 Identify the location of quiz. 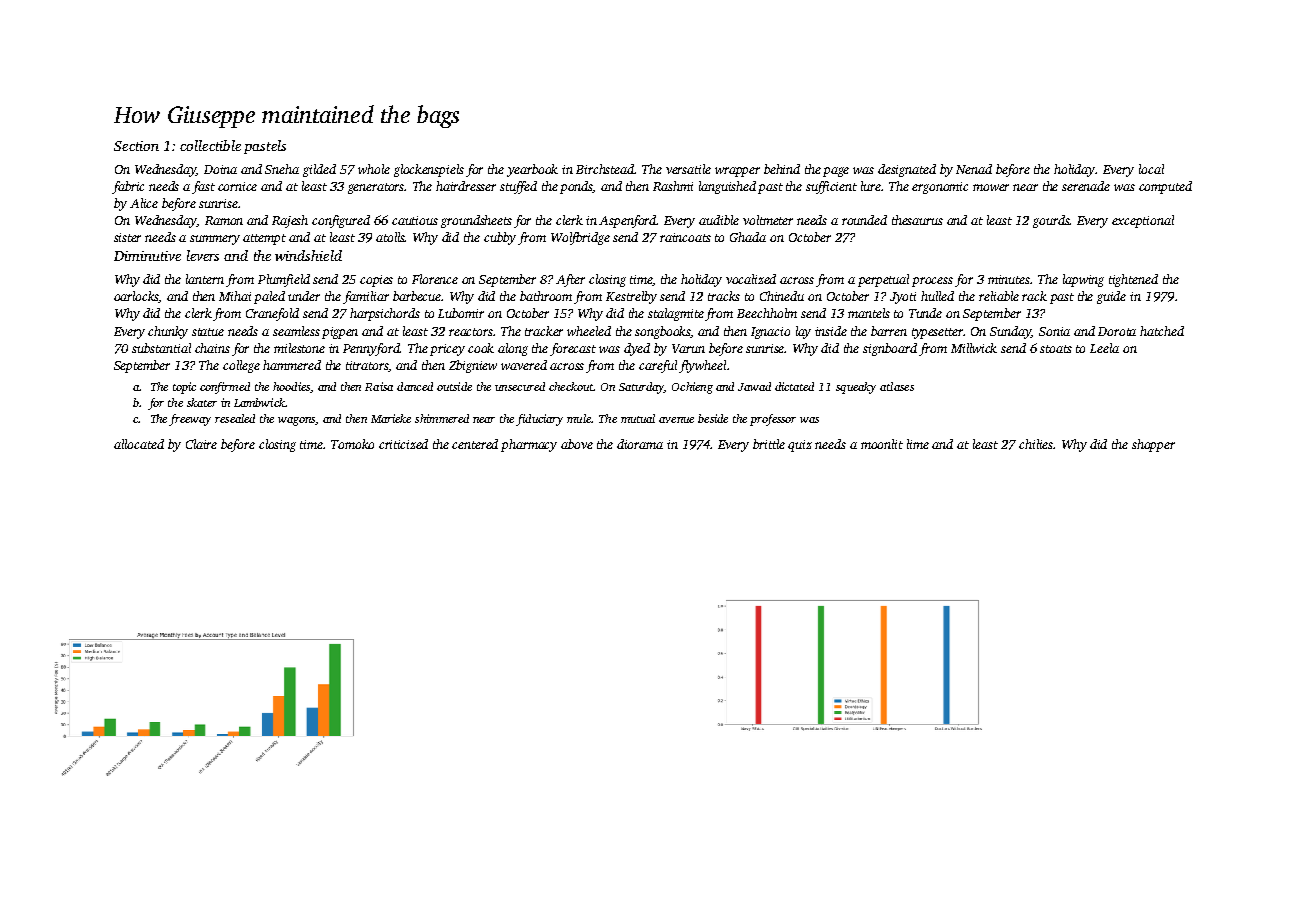
(800, 446).
